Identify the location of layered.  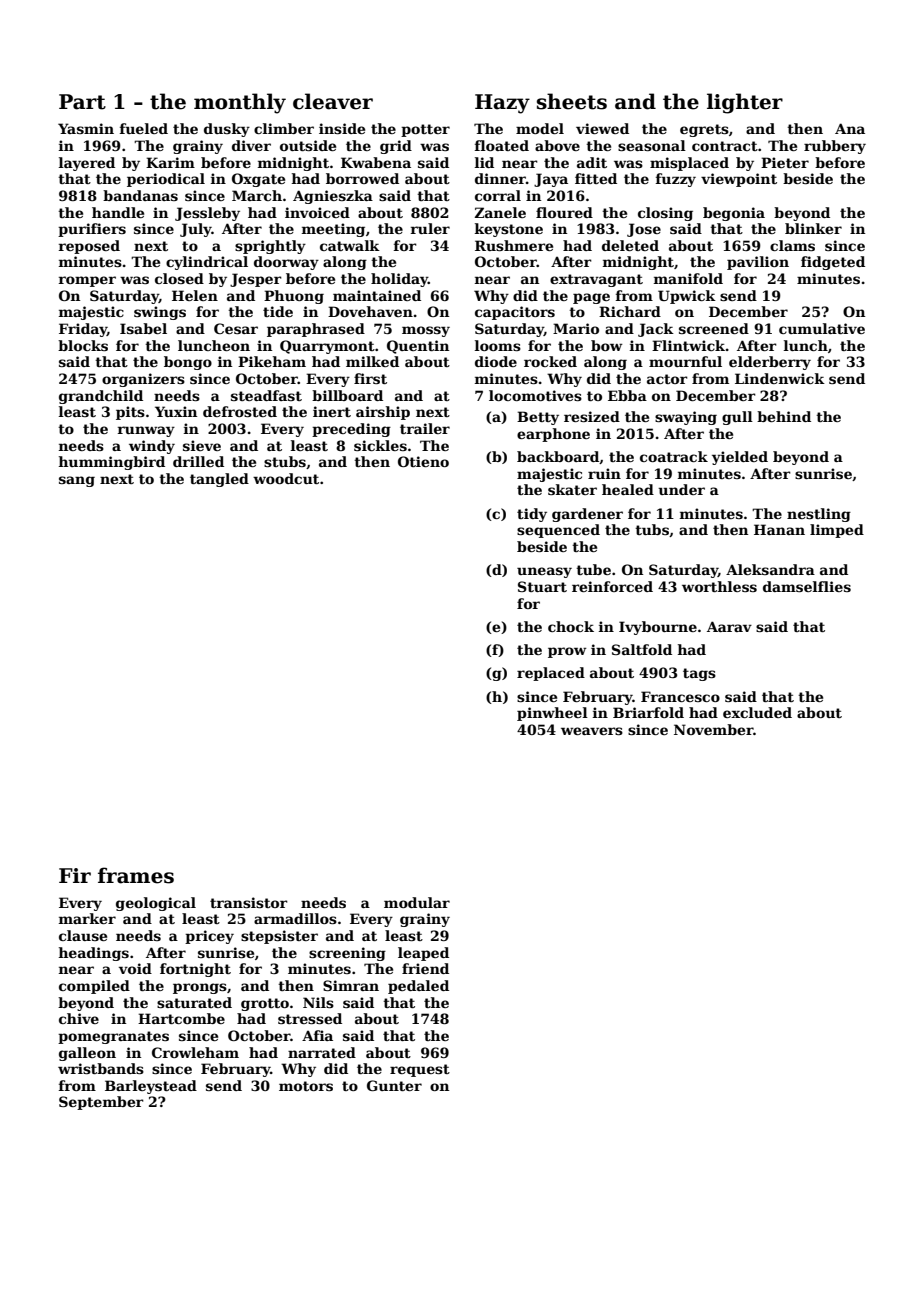
(87, 164).
